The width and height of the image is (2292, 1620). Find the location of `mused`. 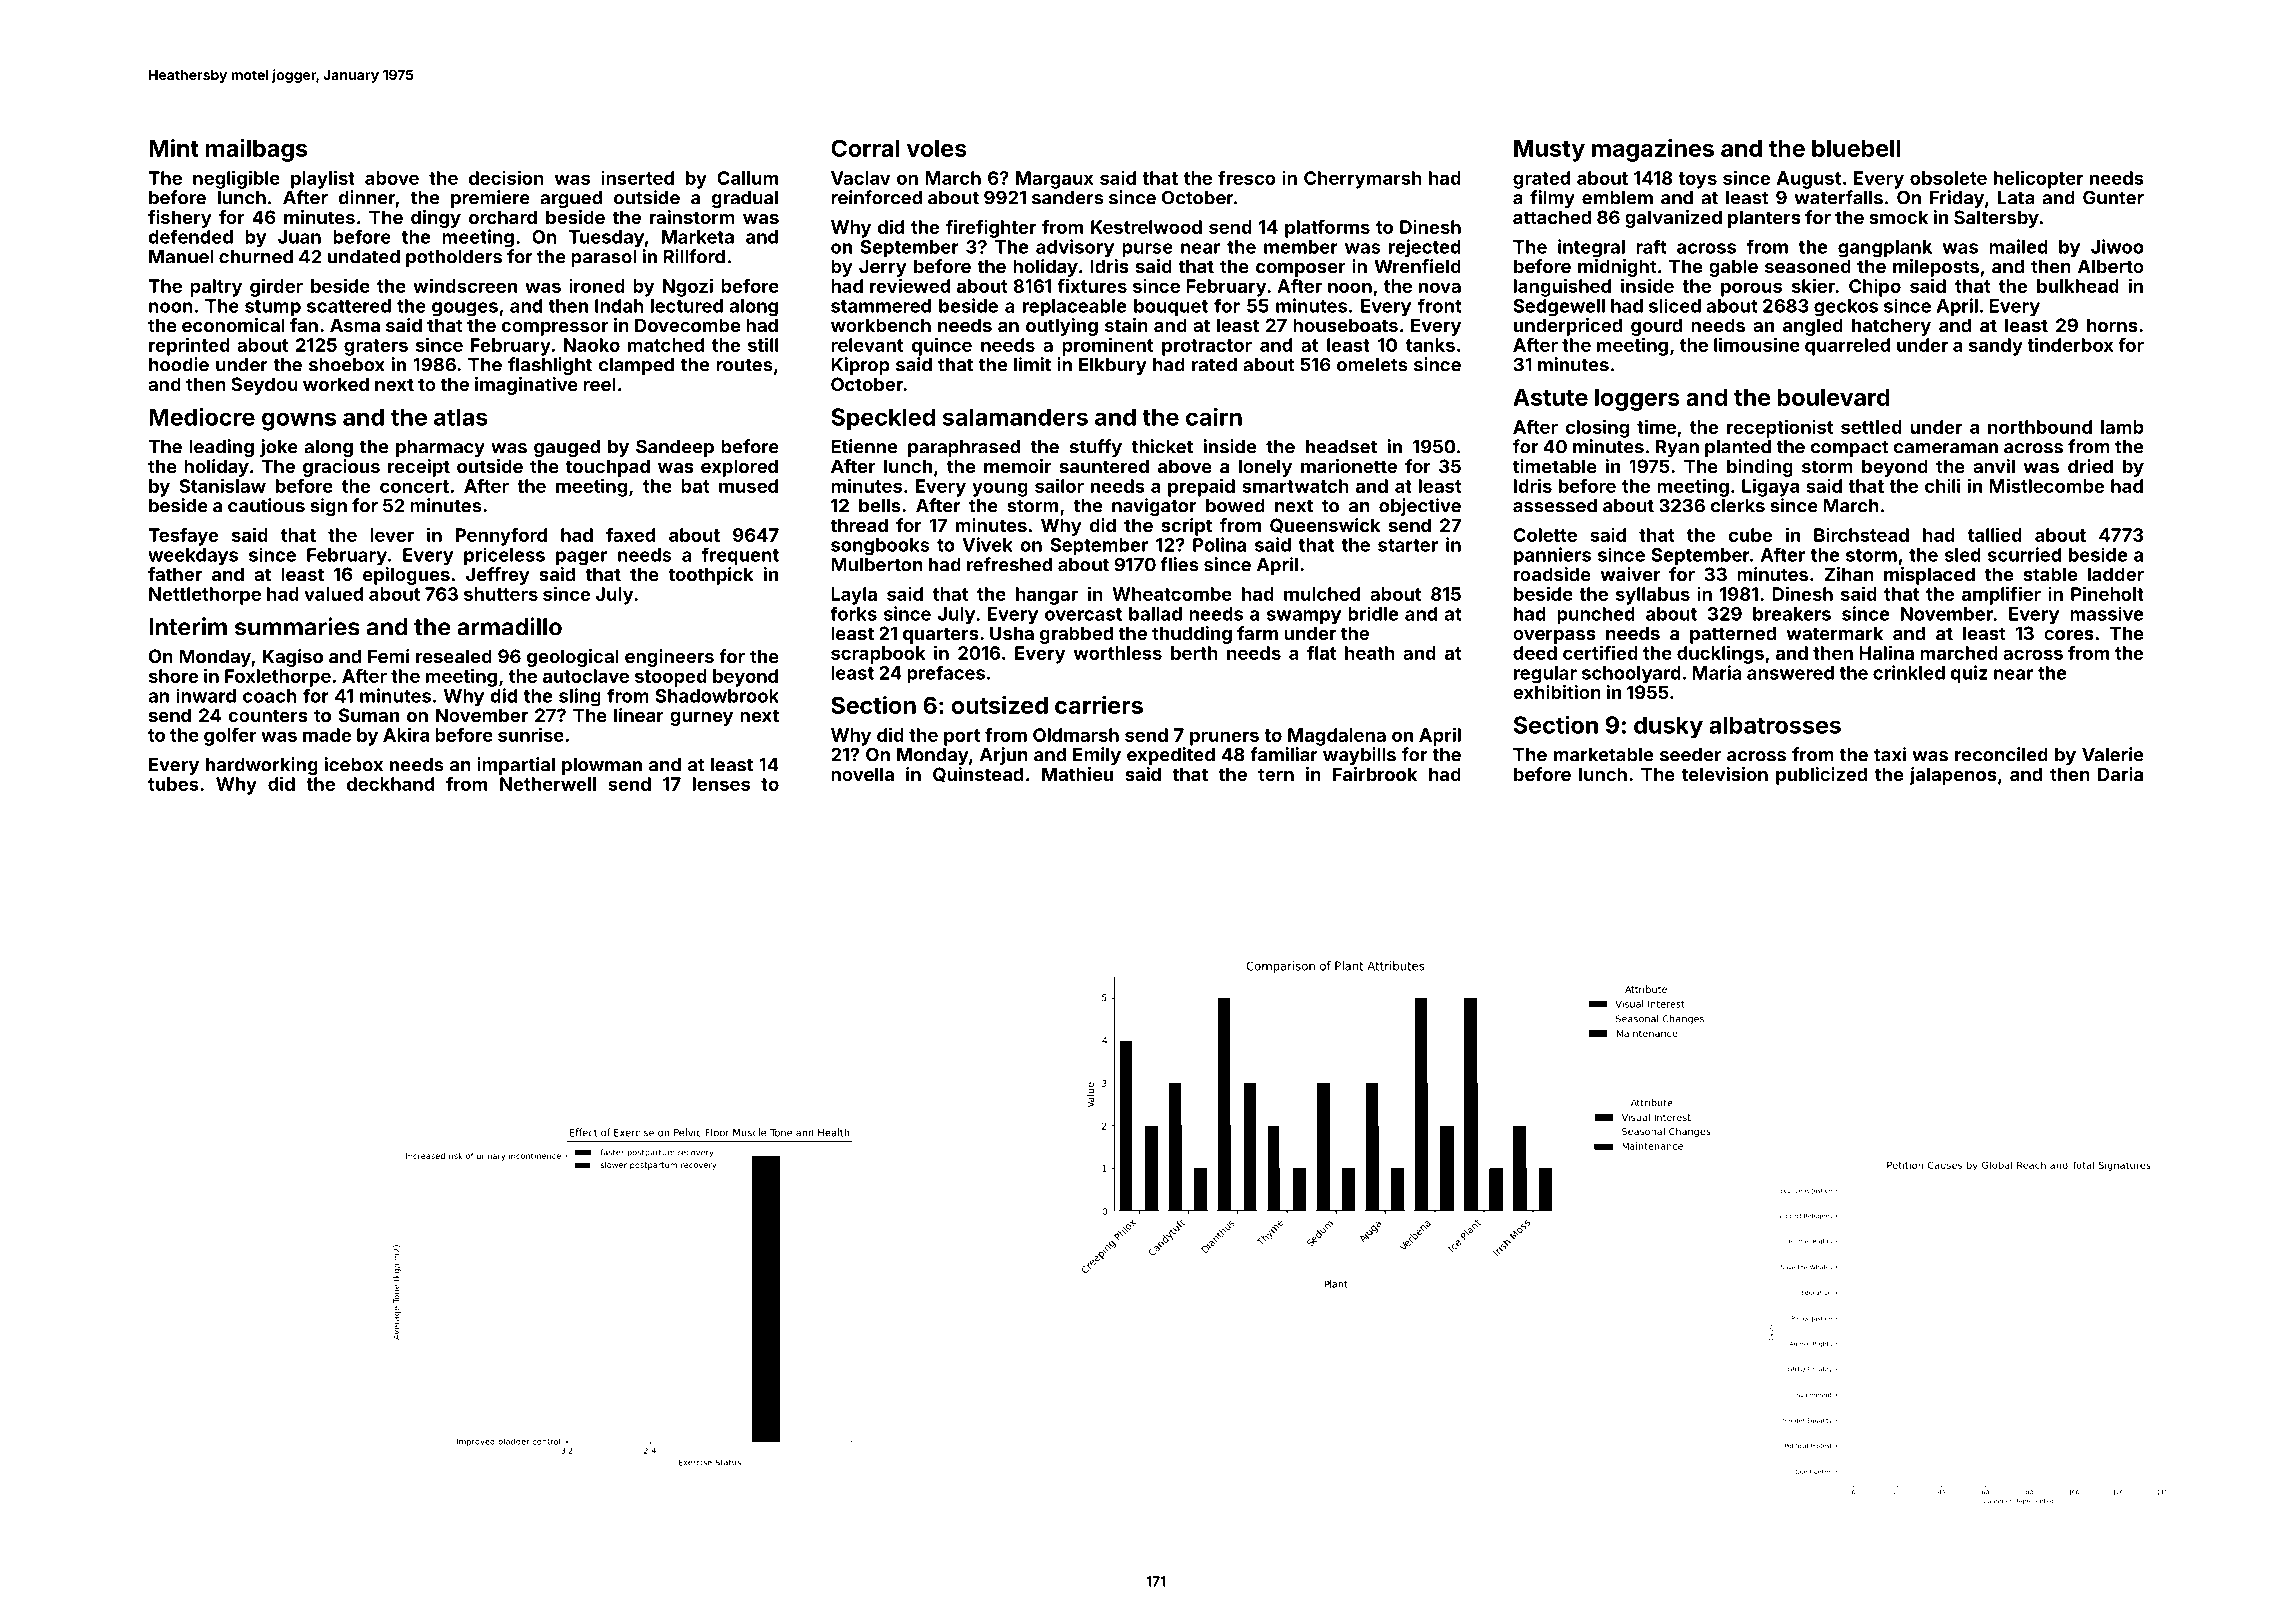

mused is located at coordinates (748, 486).
